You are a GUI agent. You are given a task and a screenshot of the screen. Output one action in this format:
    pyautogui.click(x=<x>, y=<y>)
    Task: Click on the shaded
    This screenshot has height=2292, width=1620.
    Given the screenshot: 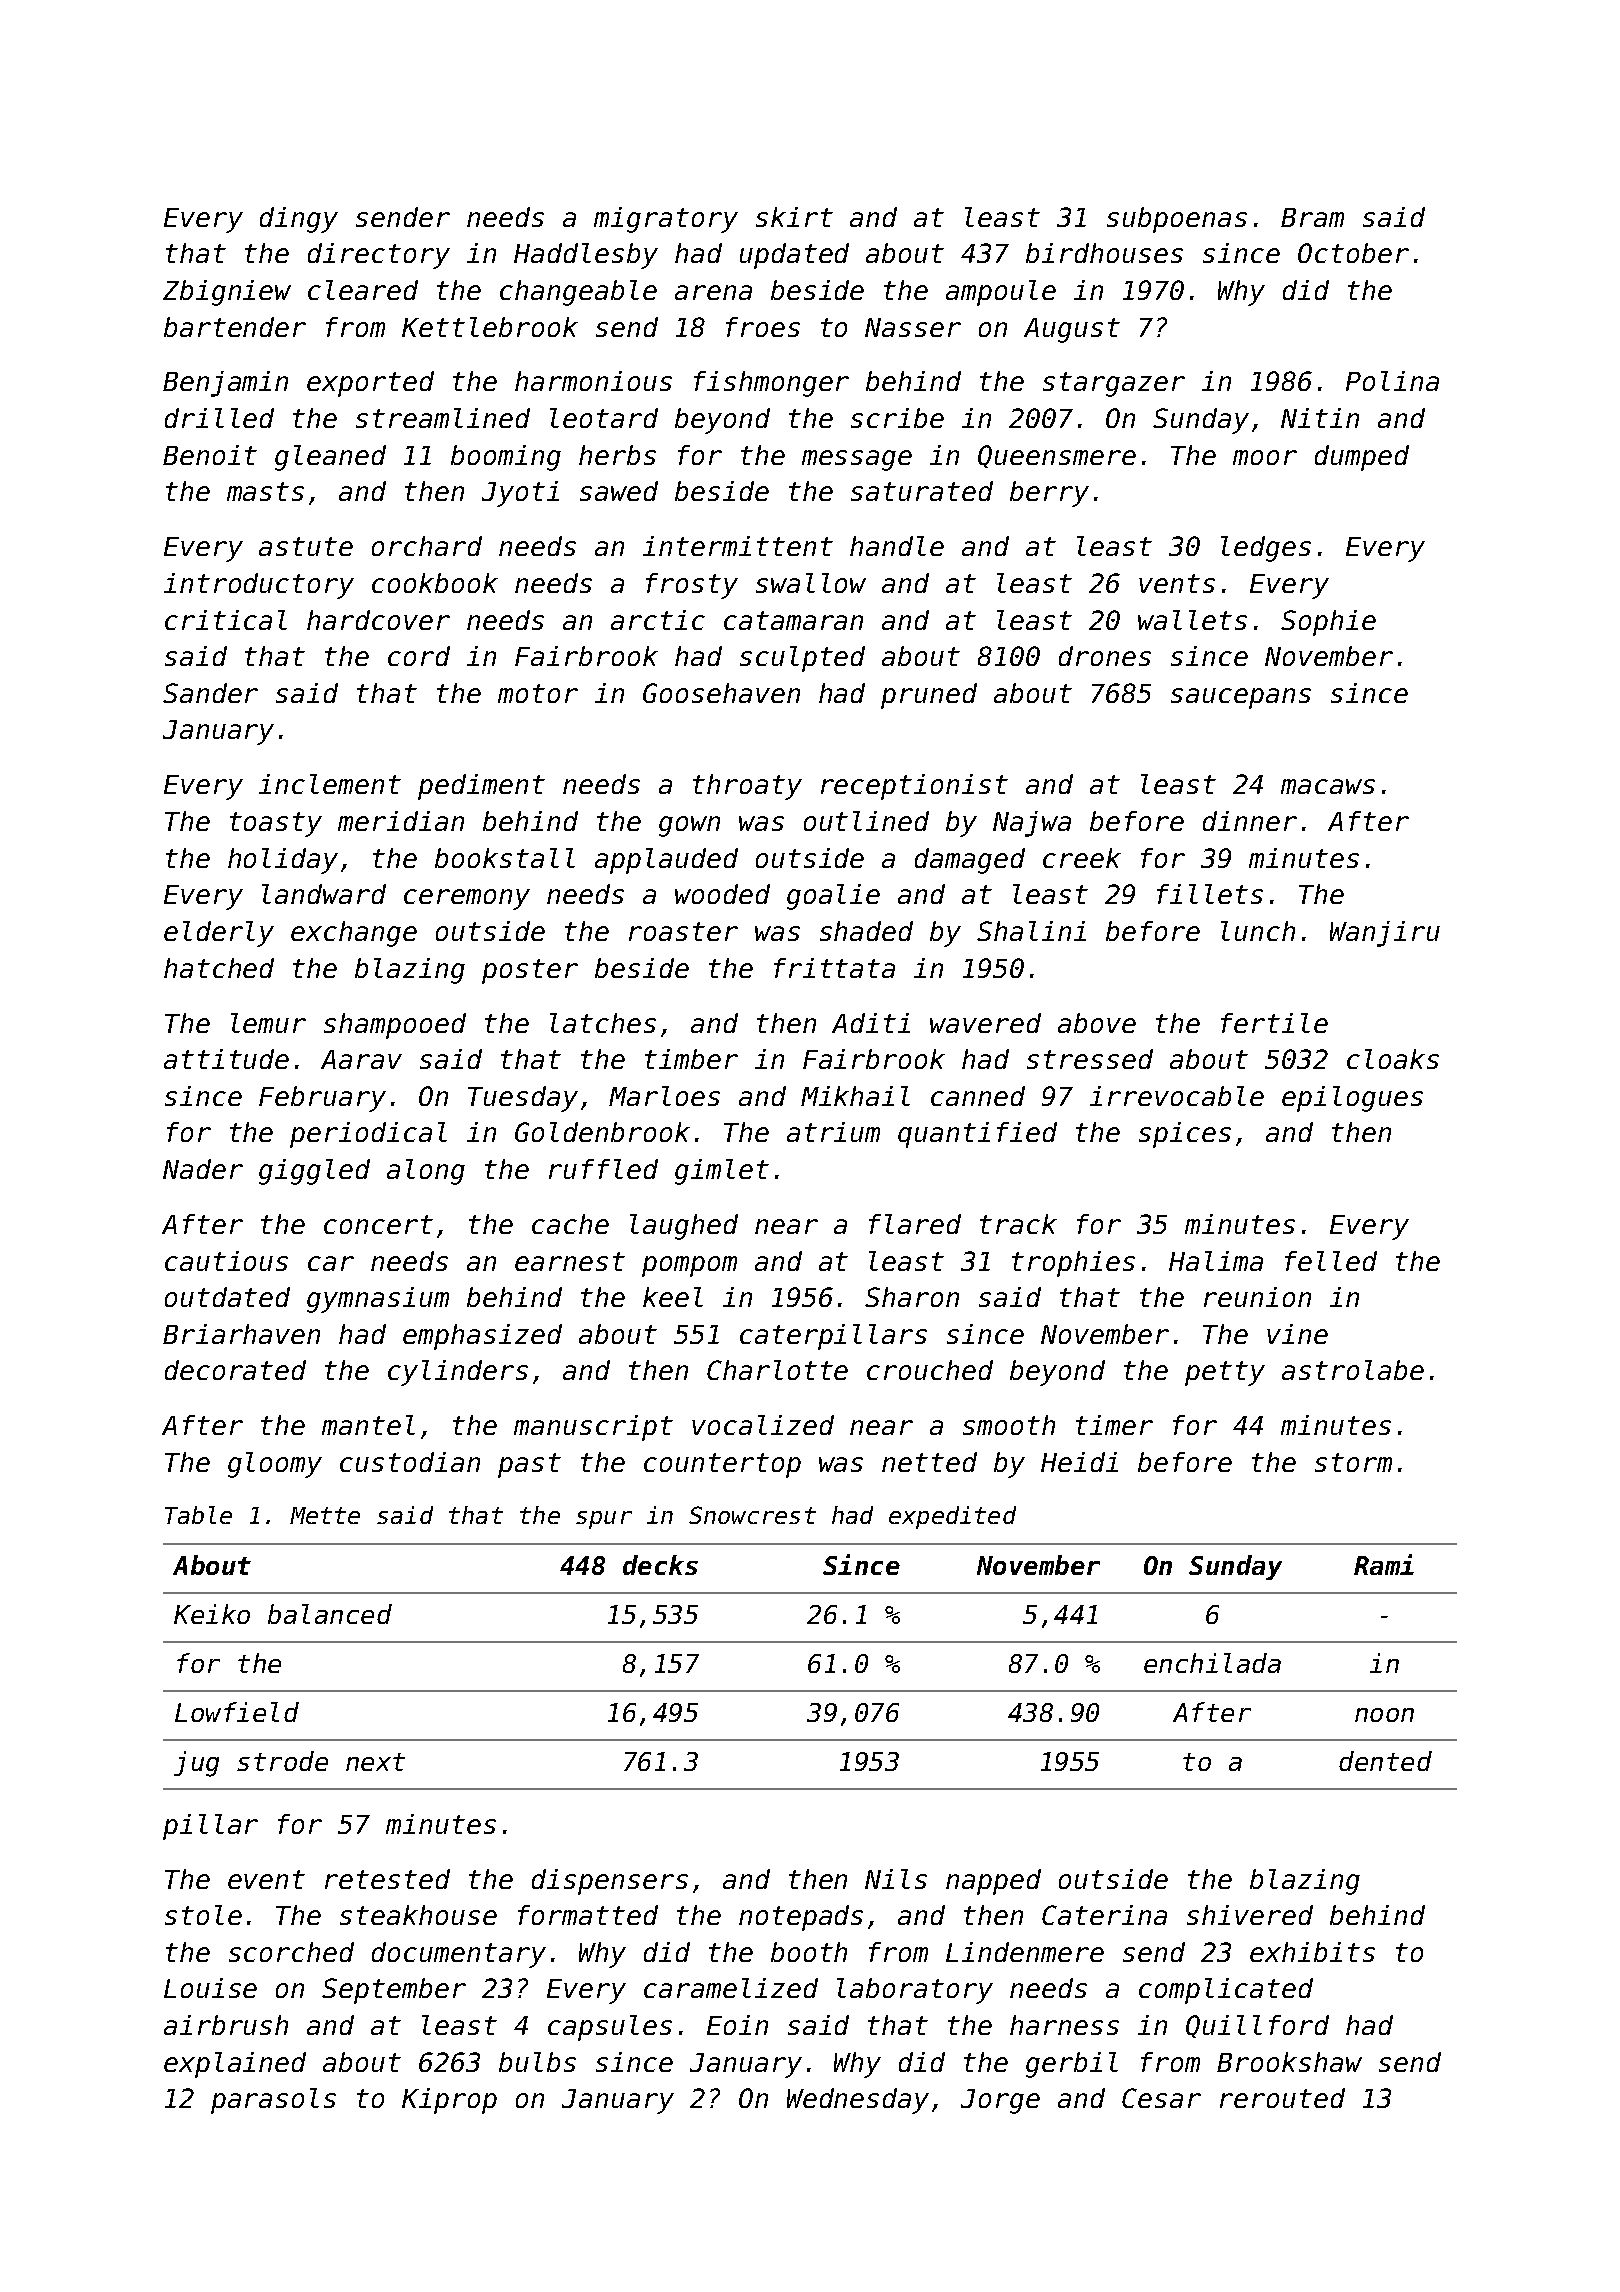 What is the action you would take?
    pyautogui.click(x=866, y=931)
